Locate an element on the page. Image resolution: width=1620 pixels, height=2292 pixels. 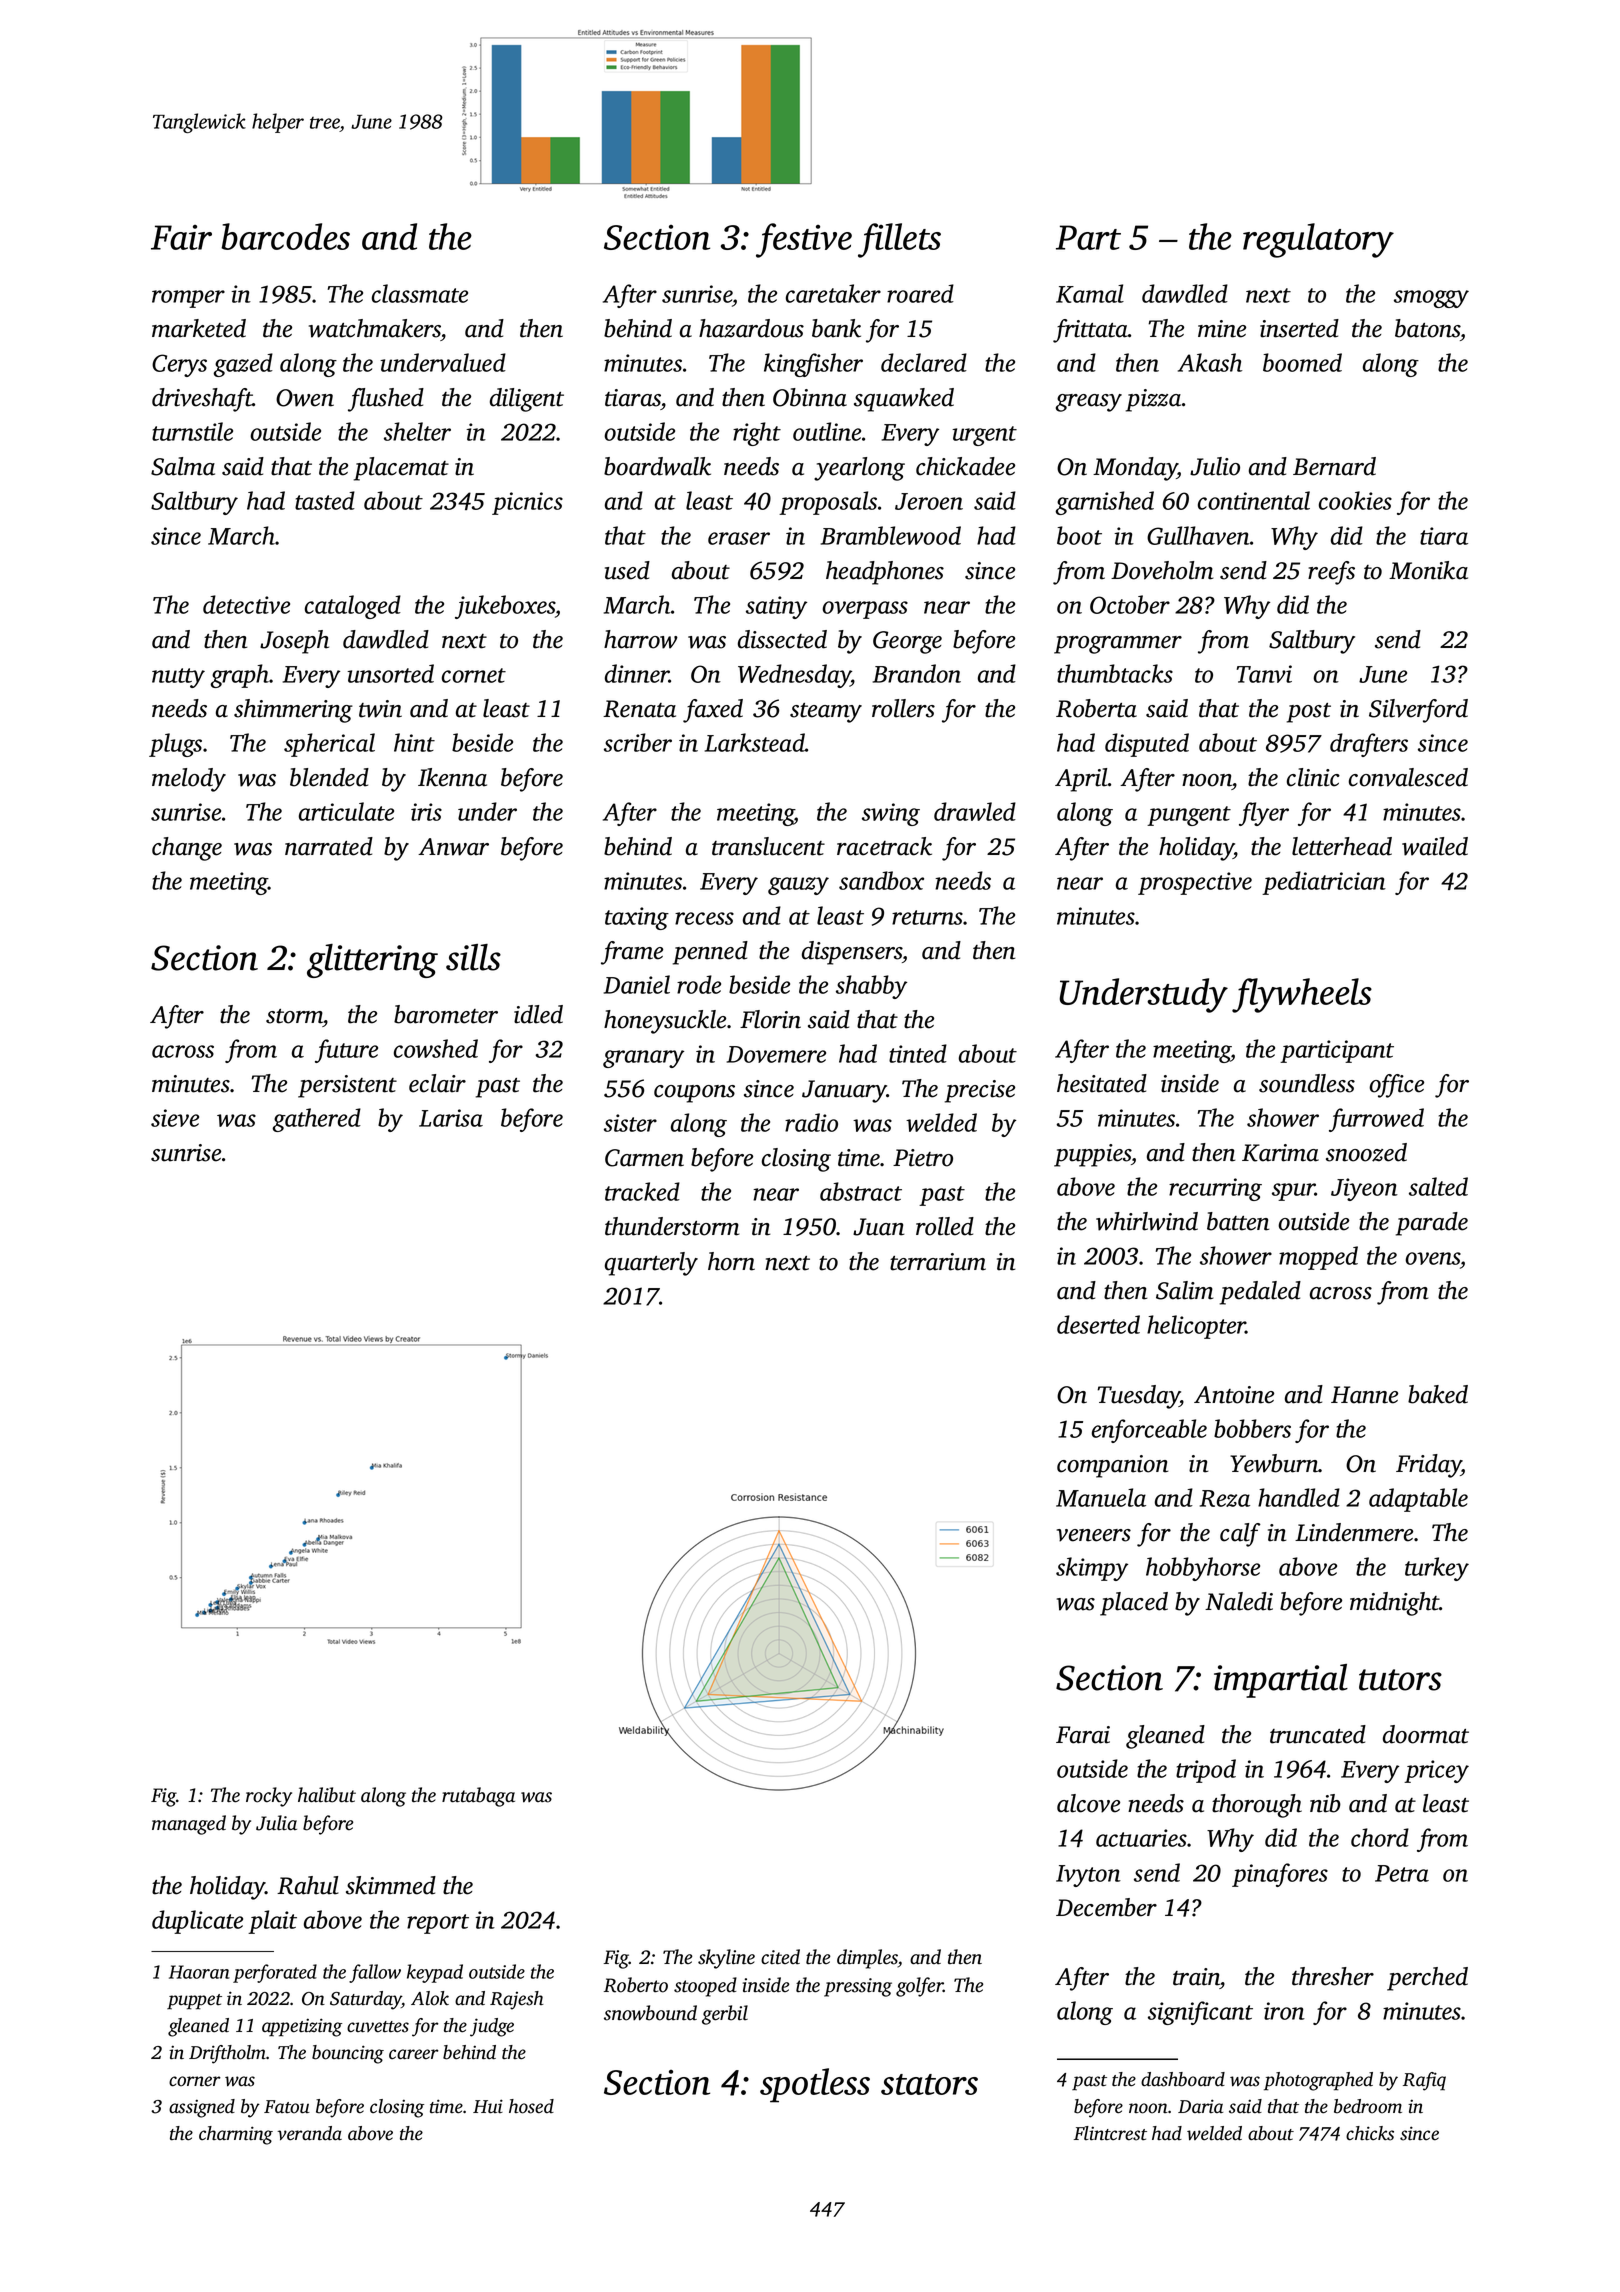
hobbyhorse is located at coordinates (1203, 1569).
